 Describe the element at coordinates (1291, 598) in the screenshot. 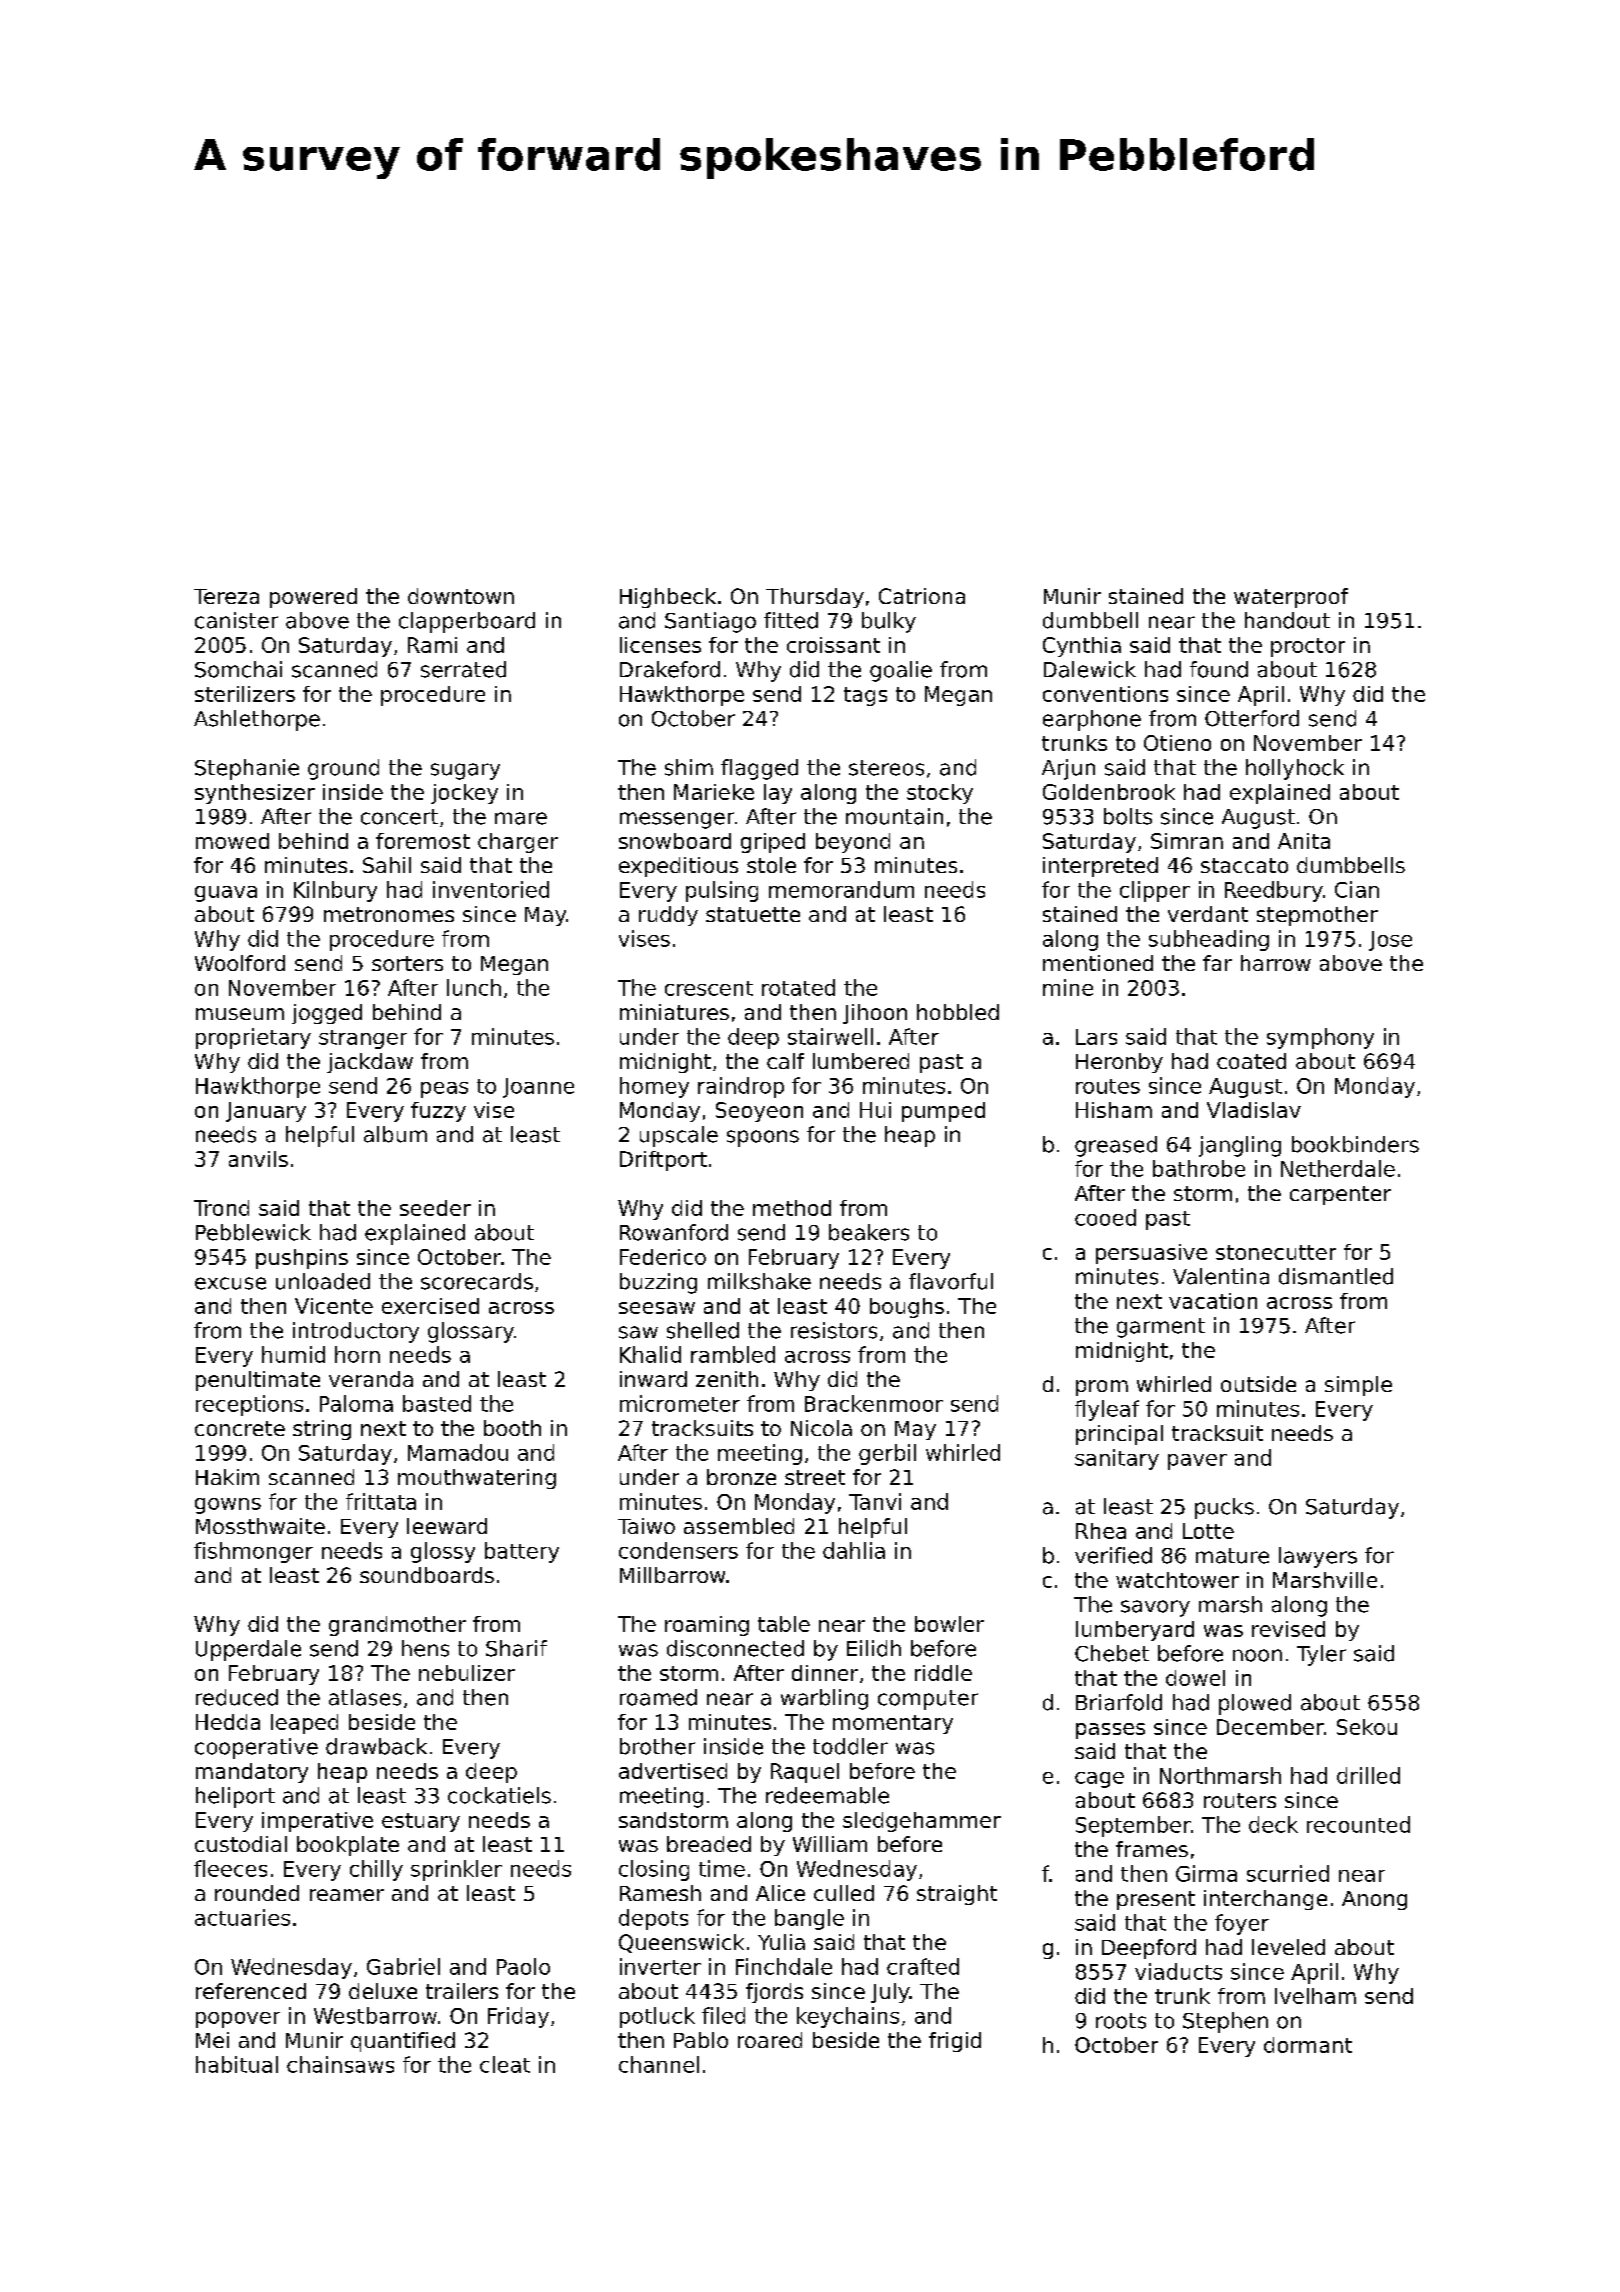

I see `waterproof` at that location.
